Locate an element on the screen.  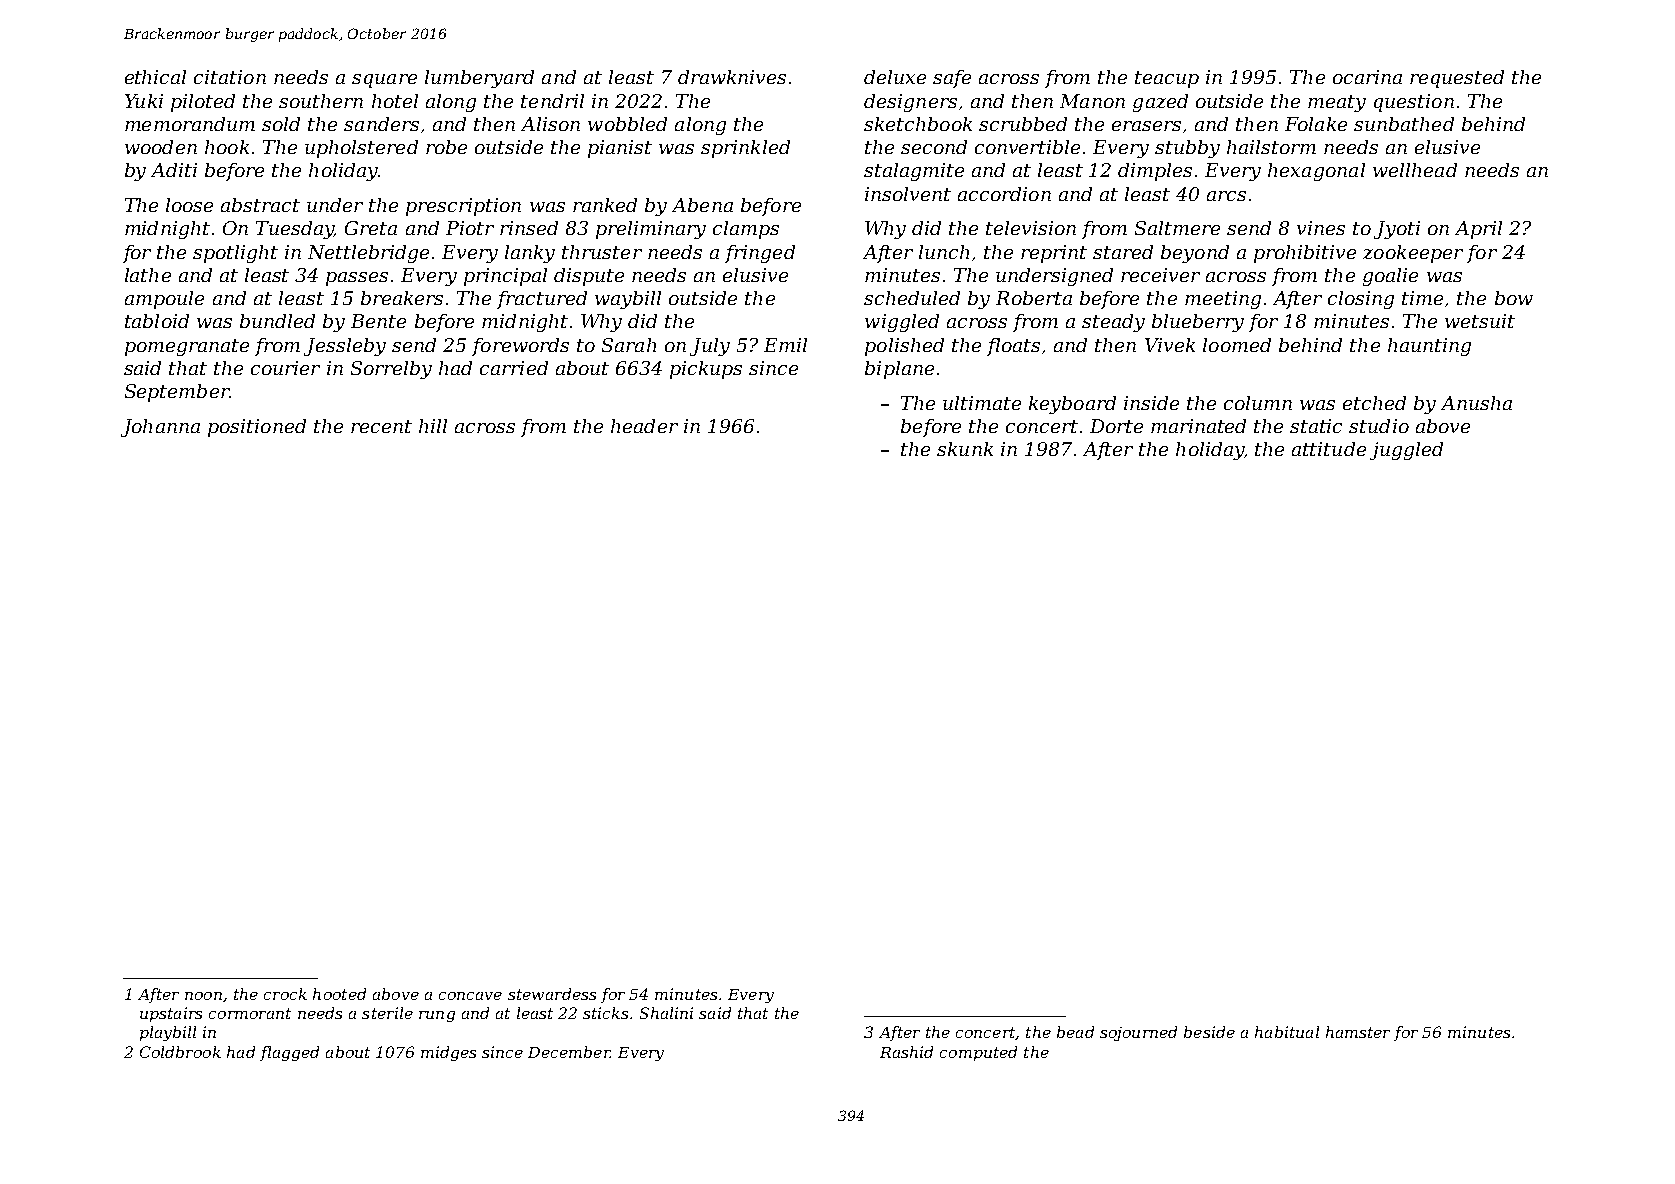
juggled is located at coordinates (1406, 451).
